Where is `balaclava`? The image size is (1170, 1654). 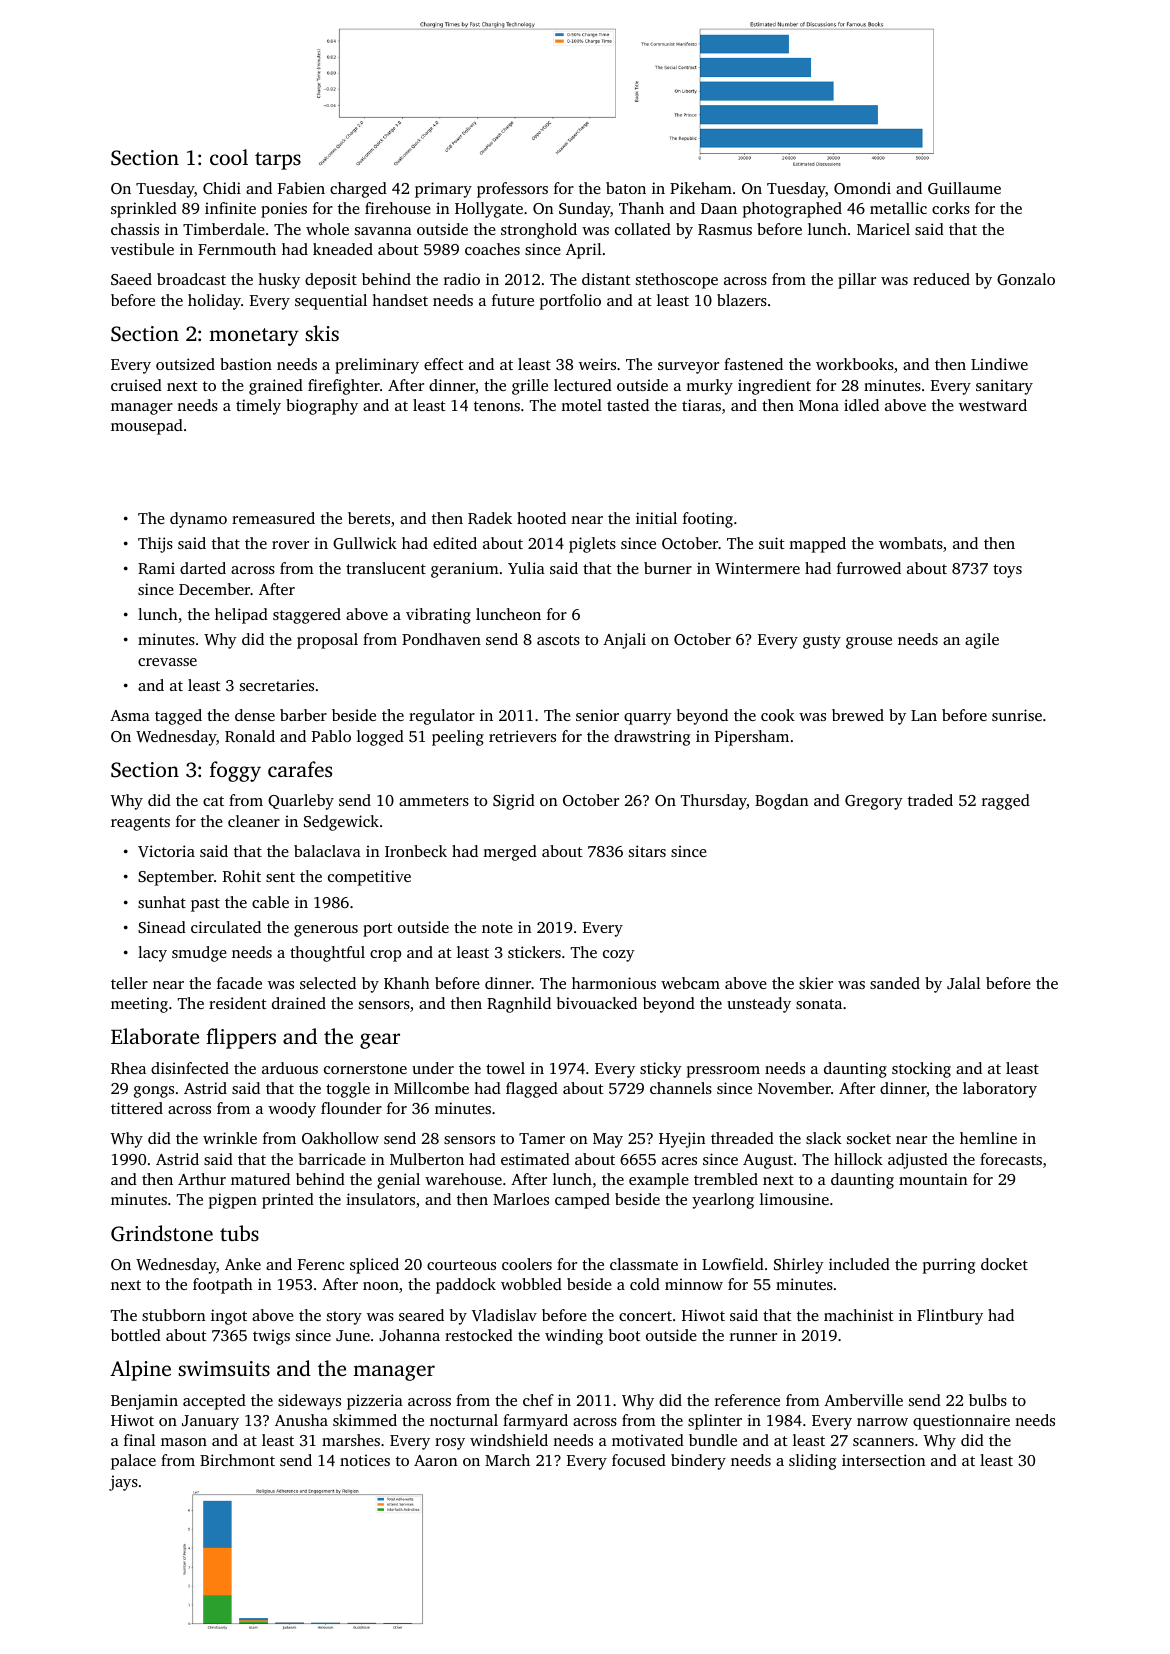 balaclava is located at coordinates (327, 851).
